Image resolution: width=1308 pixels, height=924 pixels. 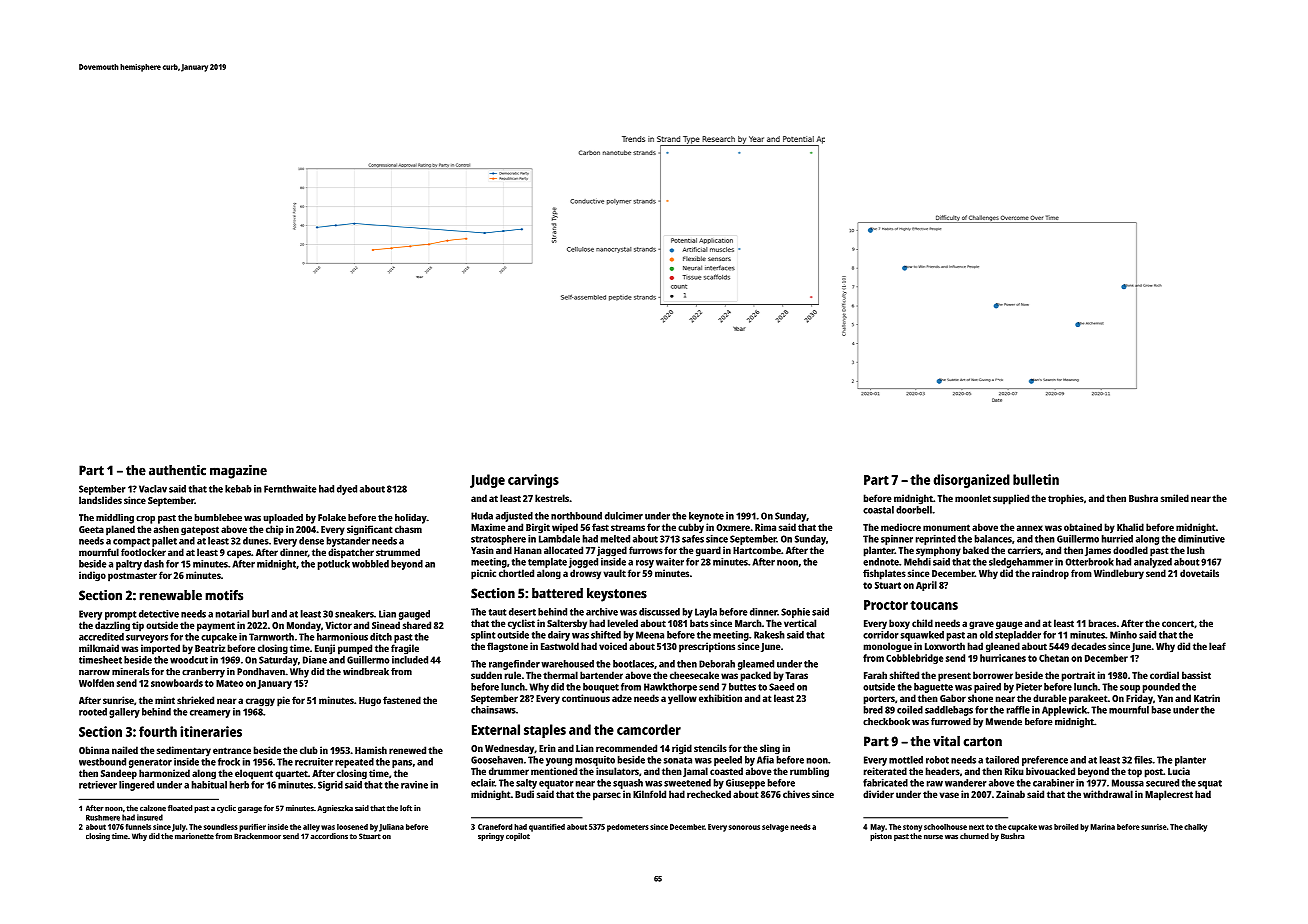 I want to click on calzone, so click(x=153, y=808).
